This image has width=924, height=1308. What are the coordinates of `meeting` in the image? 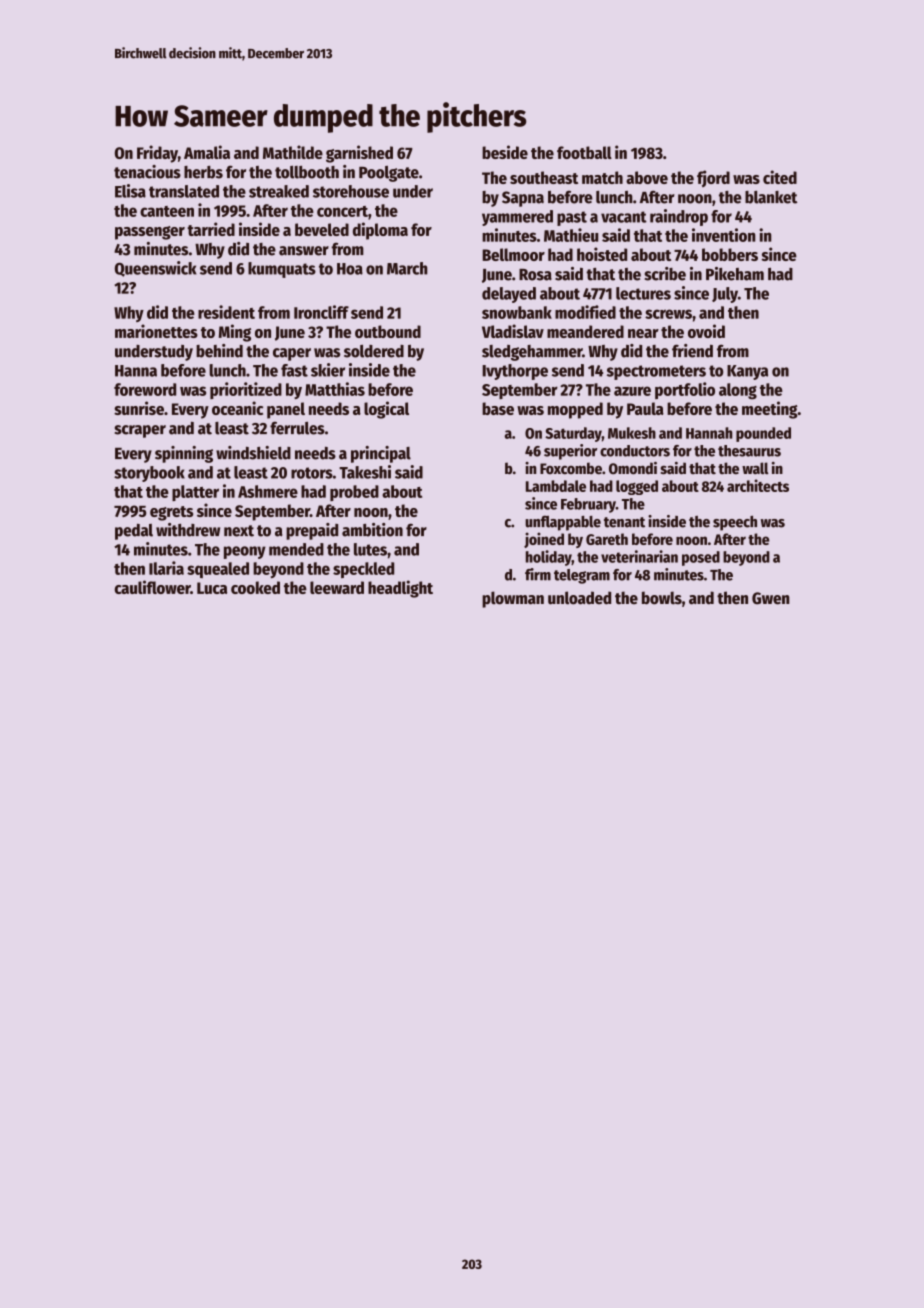 It's located at (770, 410).
